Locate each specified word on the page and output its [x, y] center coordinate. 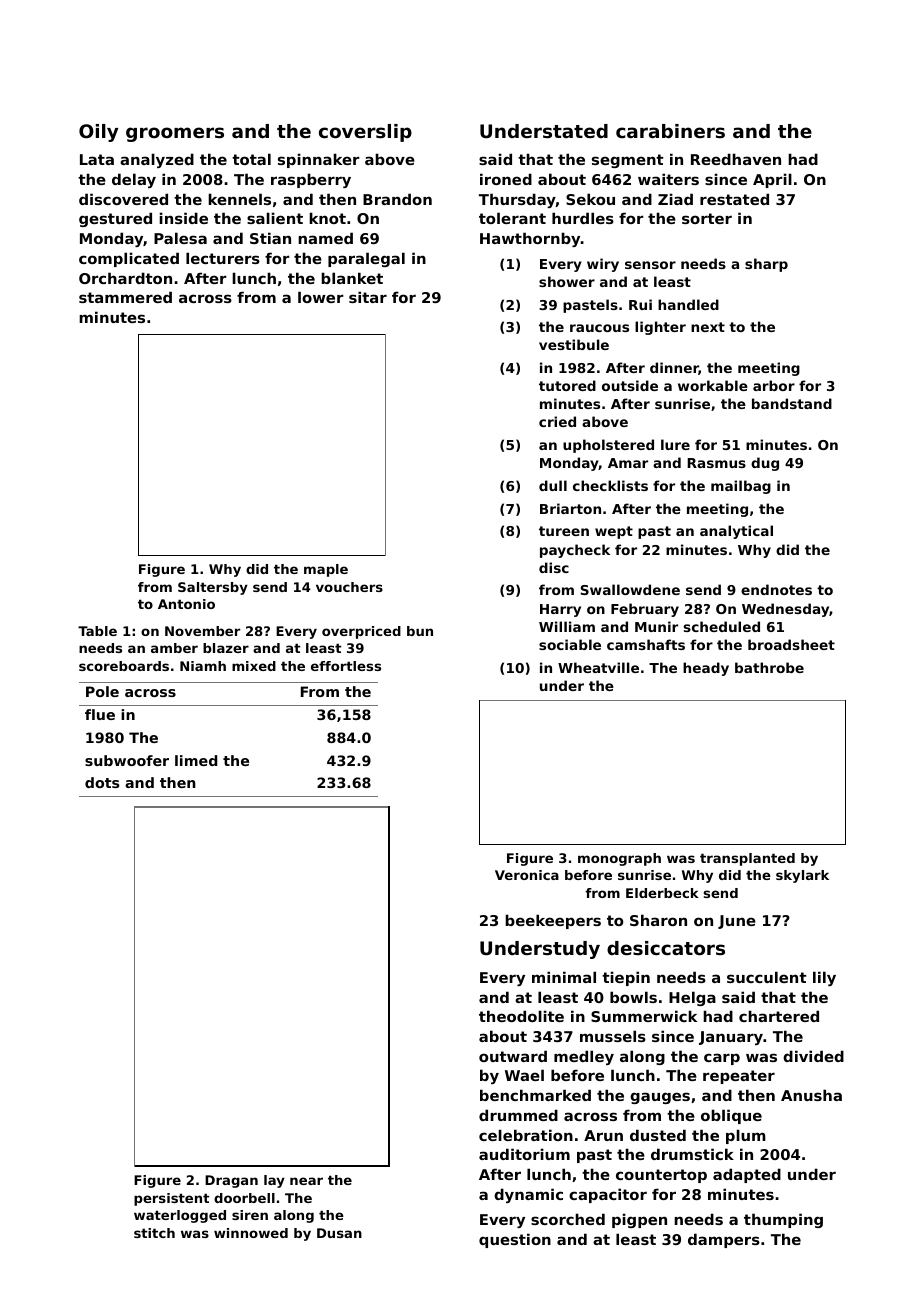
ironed [506, 179]
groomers [175, 134]
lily [824, 978]
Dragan [231, 1181]
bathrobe [769, 667]
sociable [570, 644]
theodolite [521, 1016]
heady [706, 669]
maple [326, 570]
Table [97, 631]
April [772, 180]
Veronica [527, 875]
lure [675, 444]
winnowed [251, 1233]
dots [102, 782]
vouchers [349, 587]
